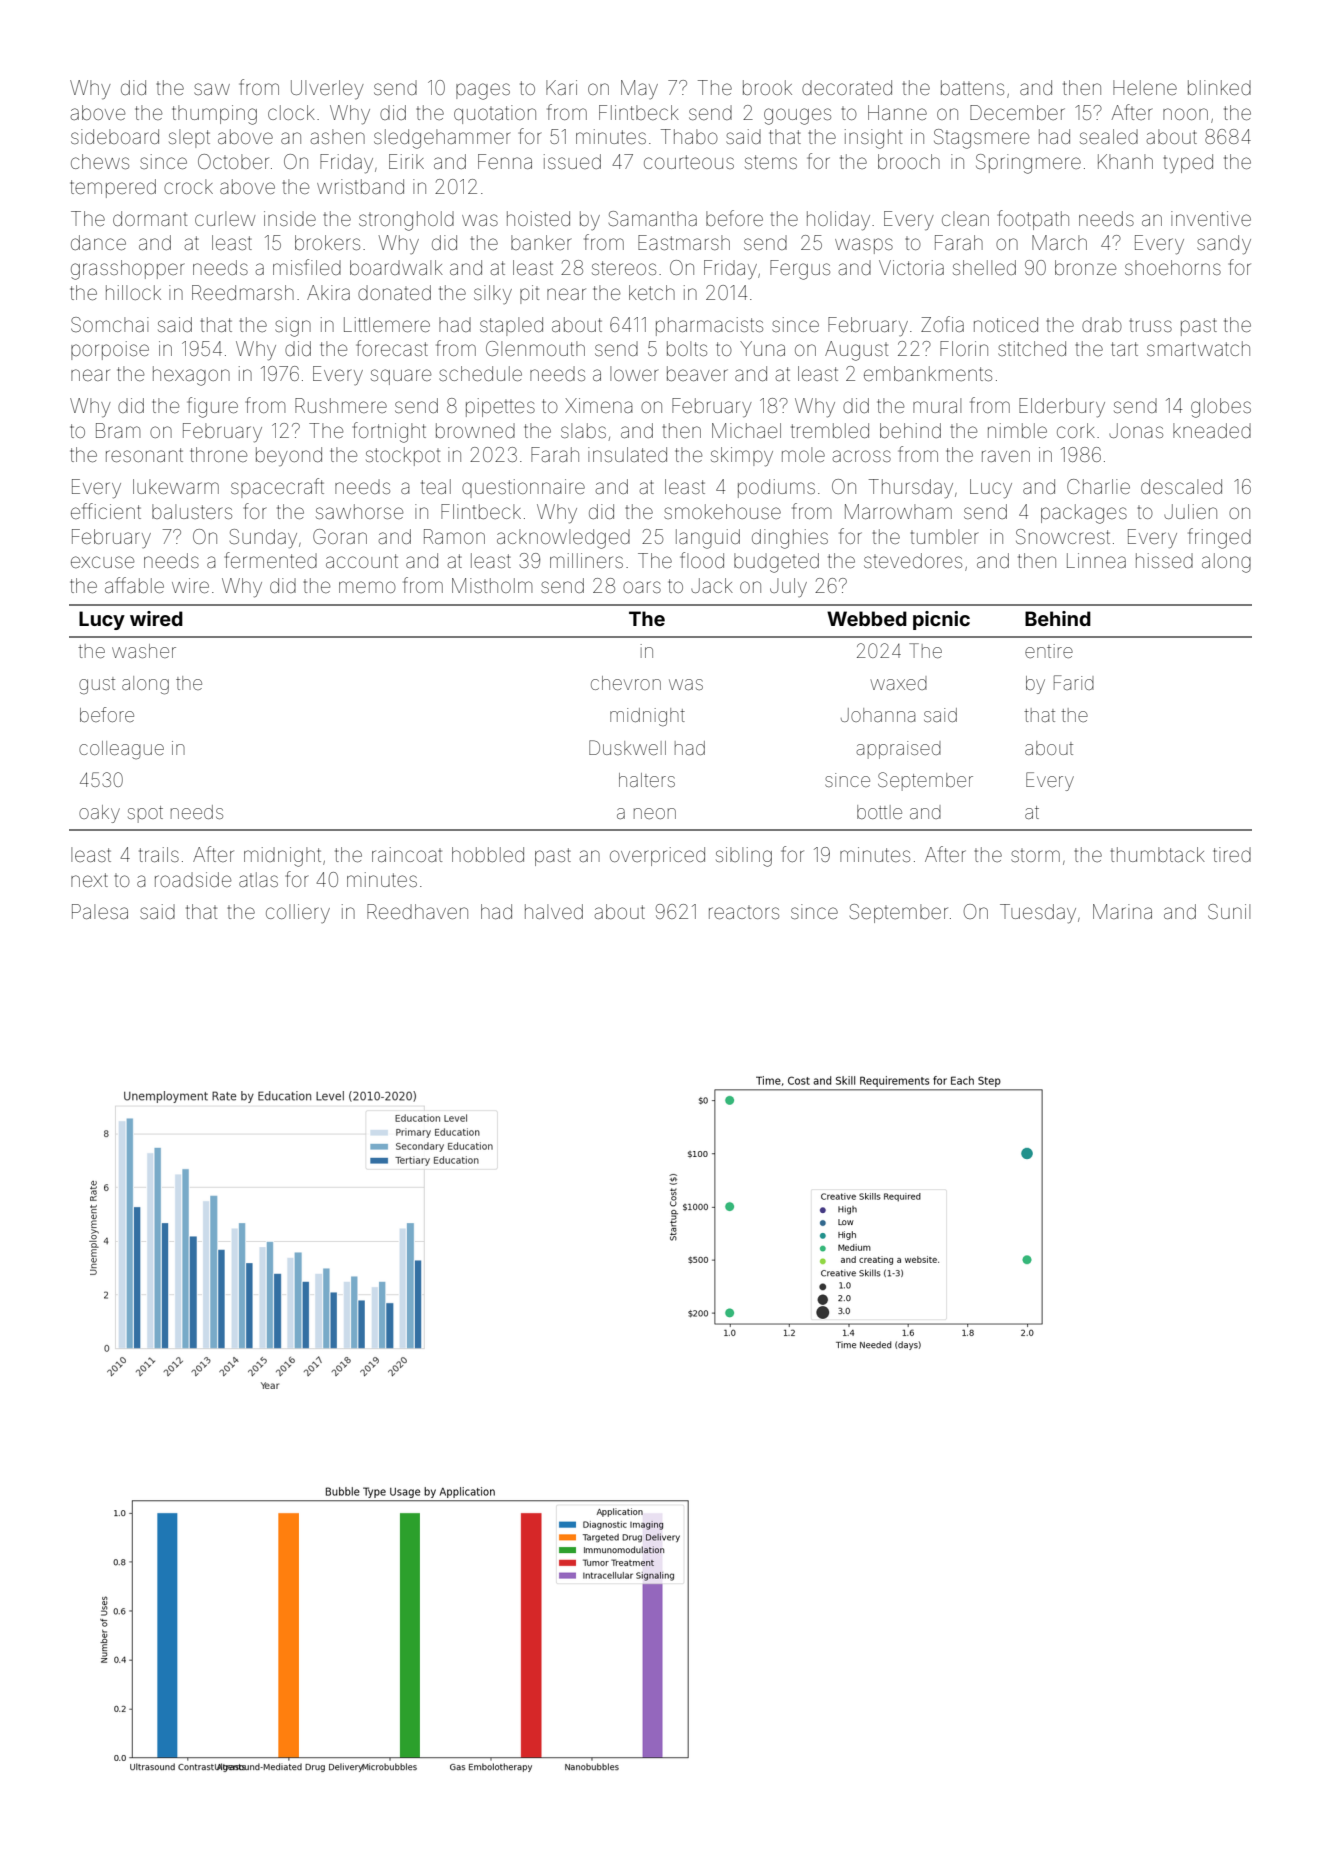 This screenshot has width=1322, height=1870. What do you see at coordinates (744, 912) in the screenshot?
I see `reactors` at bounding box center [744, 912].
